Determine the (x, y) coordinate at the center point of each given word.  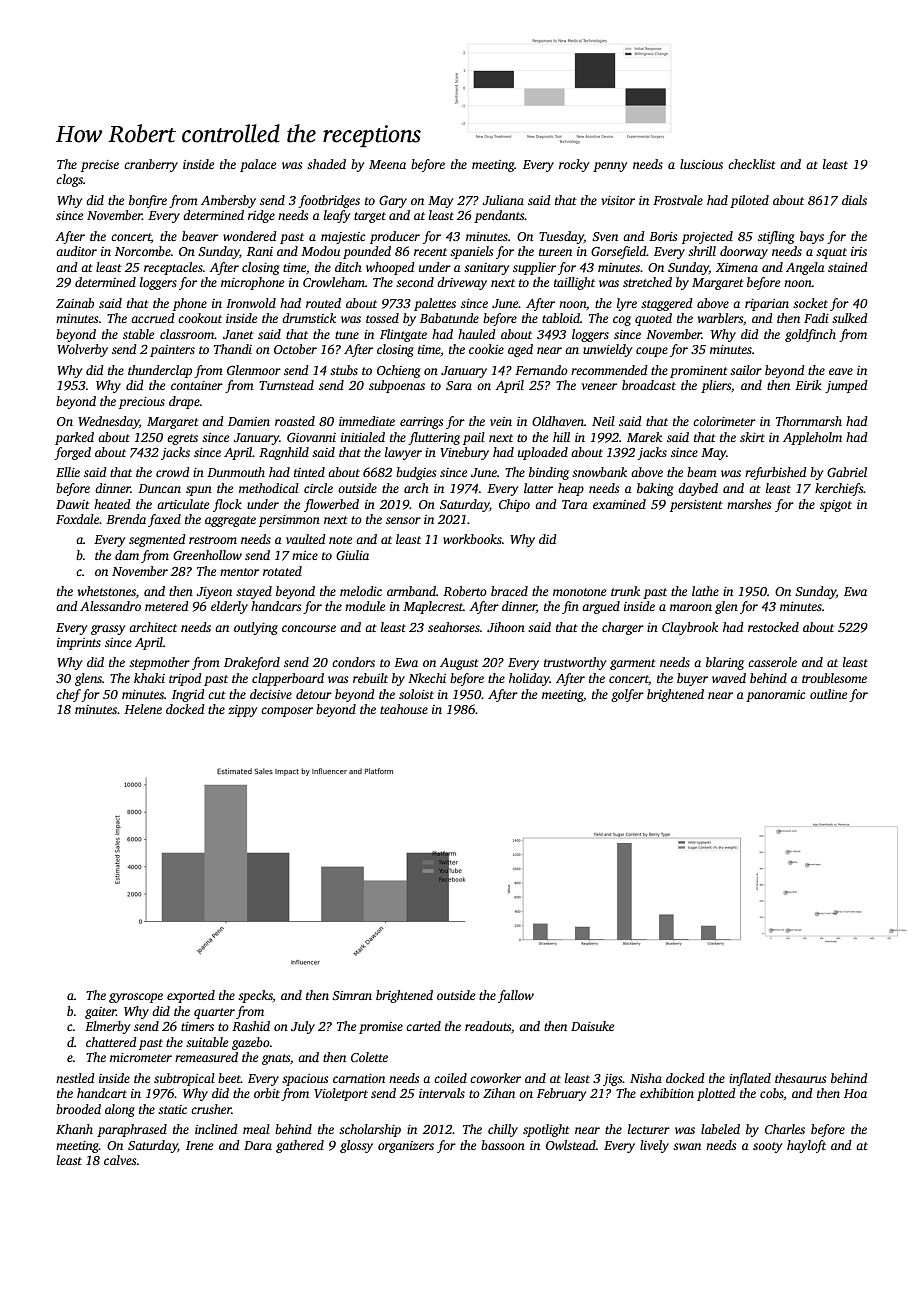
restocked (773, 627)
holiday (529, 679)
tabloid (561, 318)
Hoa (855, 1093)
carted (423, 1026)
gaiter (100, 1013)
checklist (752, 164)
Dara (258, 1145)
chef (68, 695)
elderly (229, 607)
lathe (705, 591)
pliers (716, 386)
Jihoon (506, 627)
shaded (326, 164)
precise (100, 166)
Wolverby (82, 350)
